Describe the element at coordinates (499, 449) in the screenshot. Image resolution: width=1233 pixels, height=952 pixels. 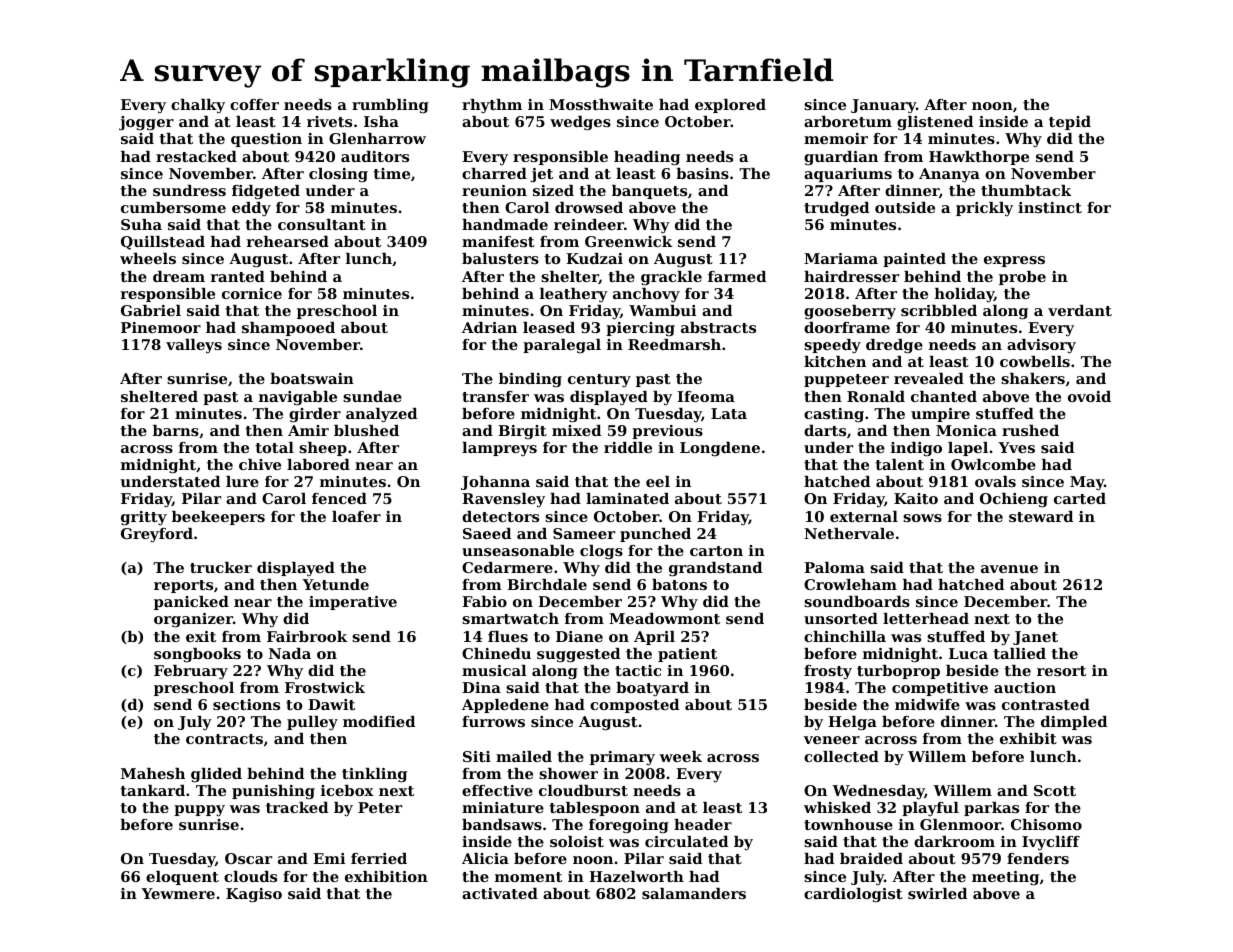
I see `lampreys` at that location.
